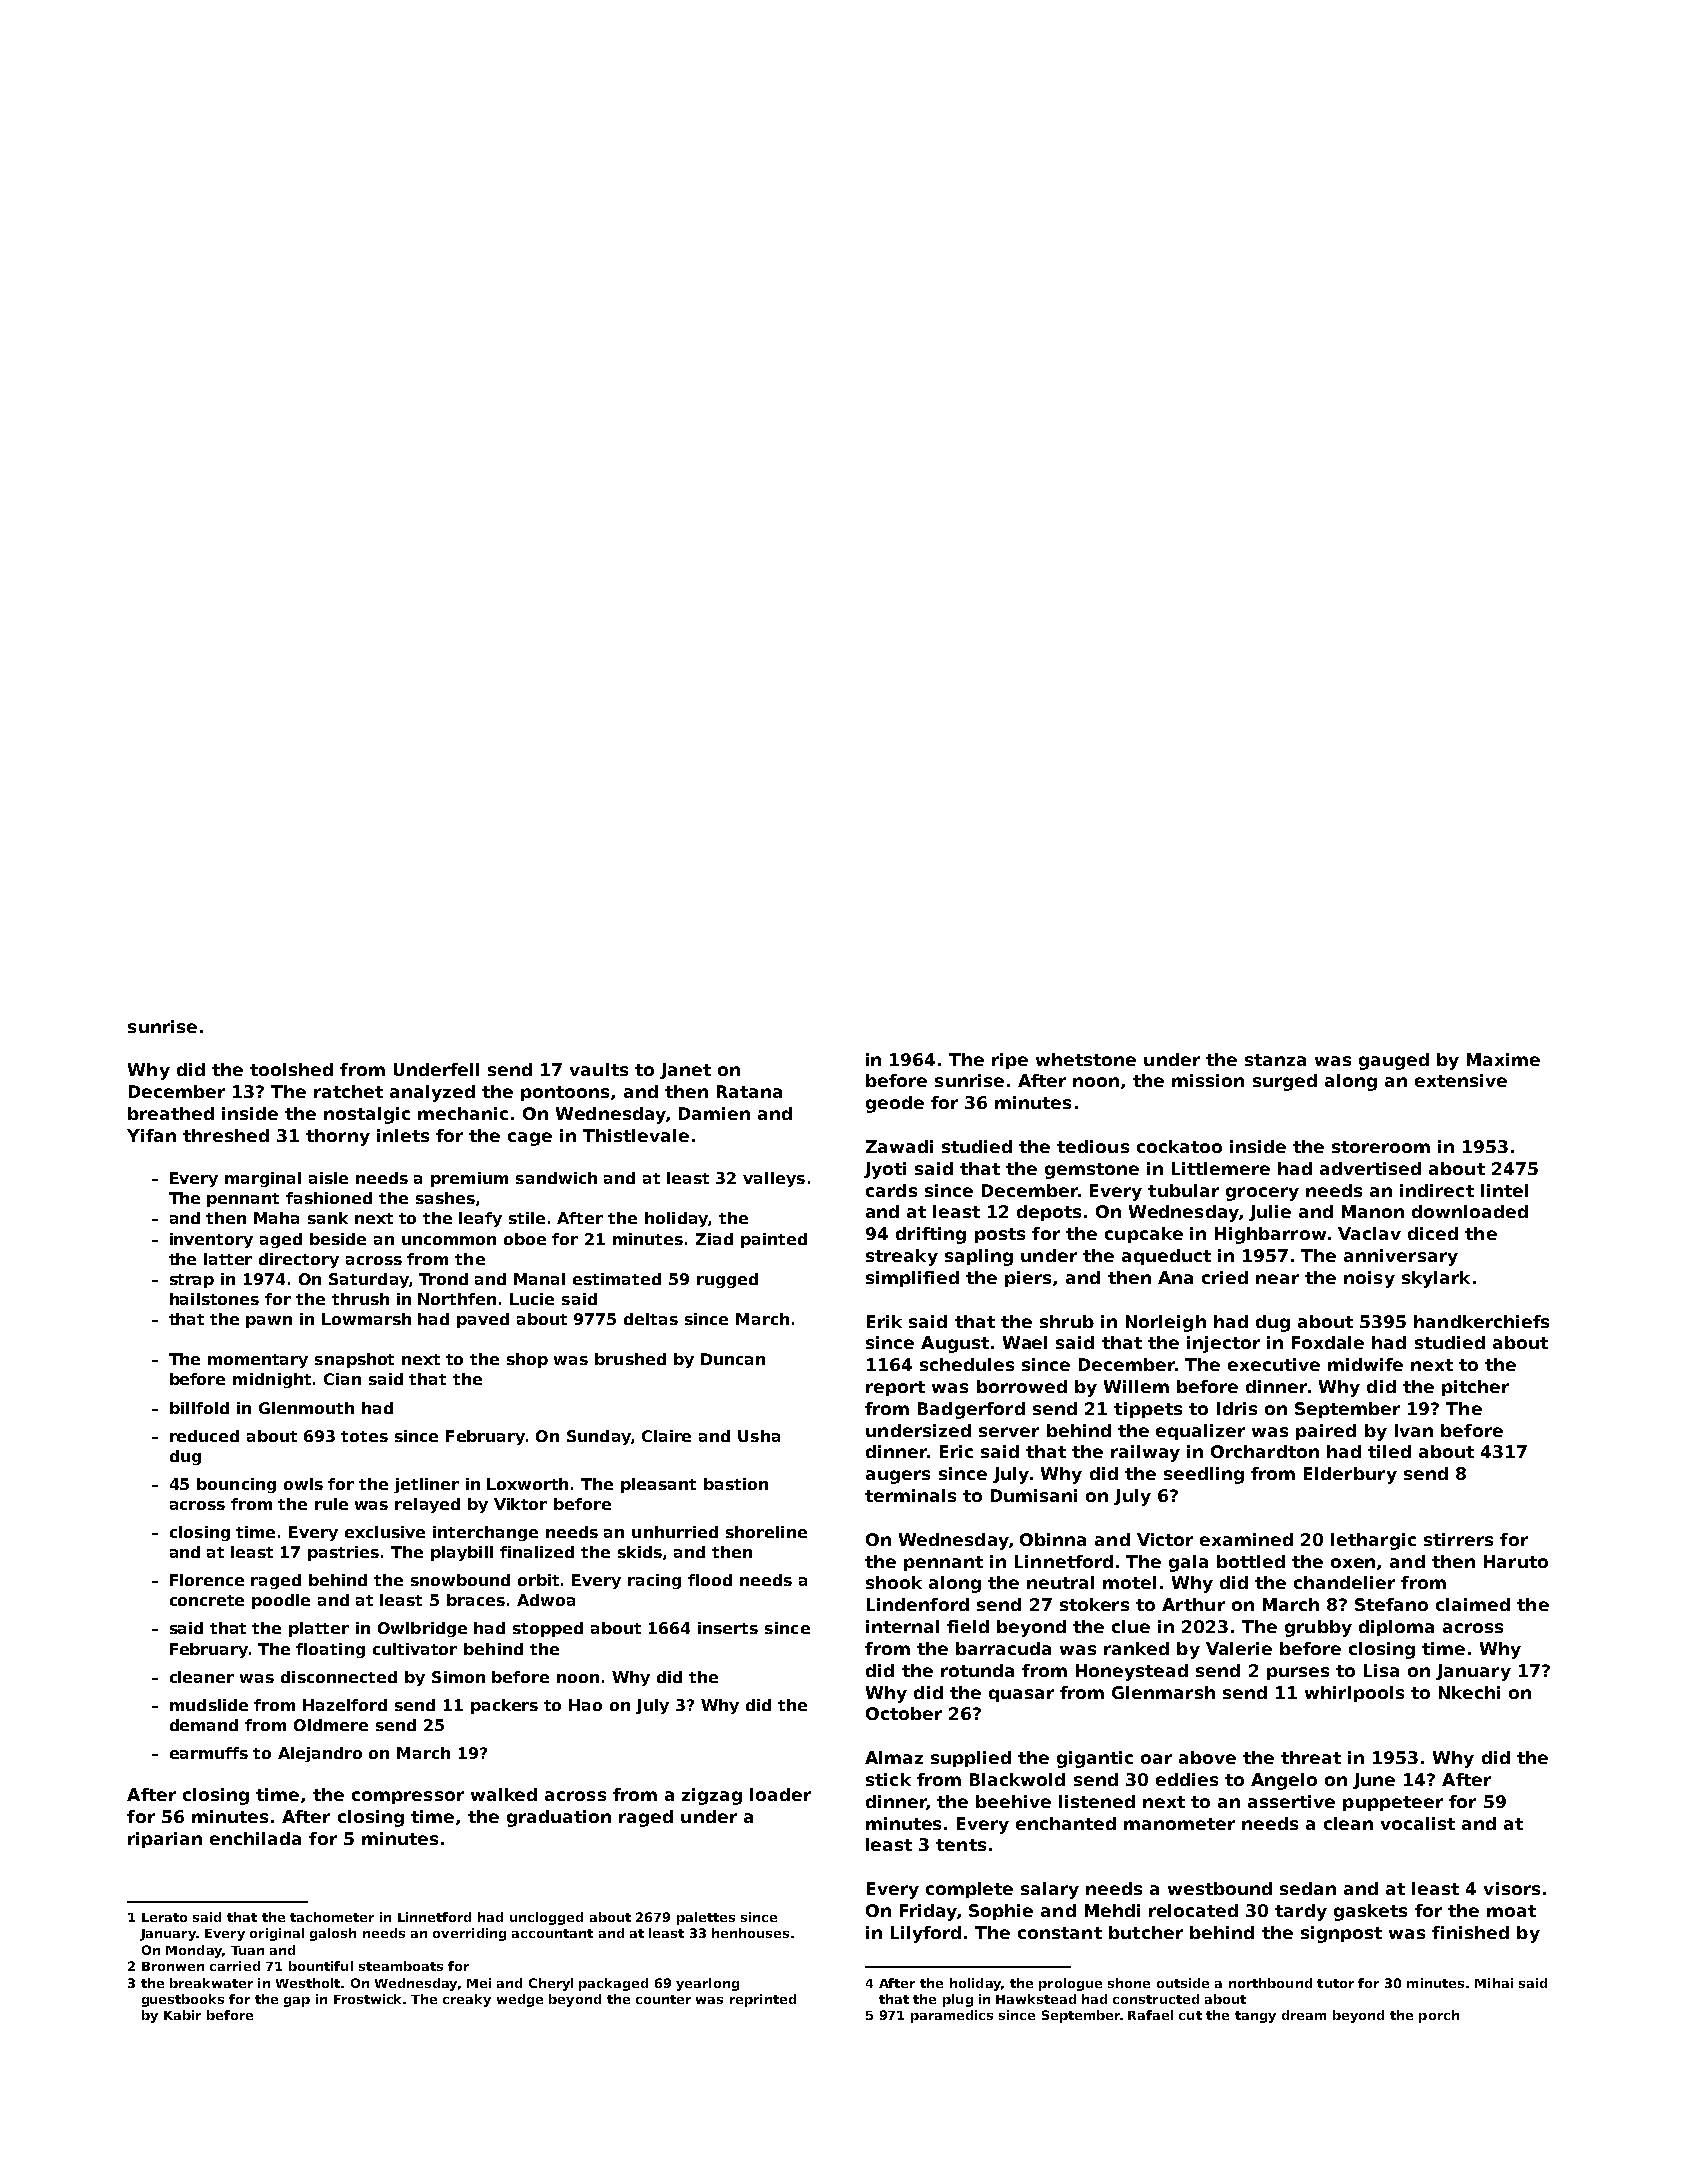 Image resolution: width=1683 pixels, height=2178 pixels. Describe the element at coordinates (763, 2000) in the document. I see `reprinted` at that location.
